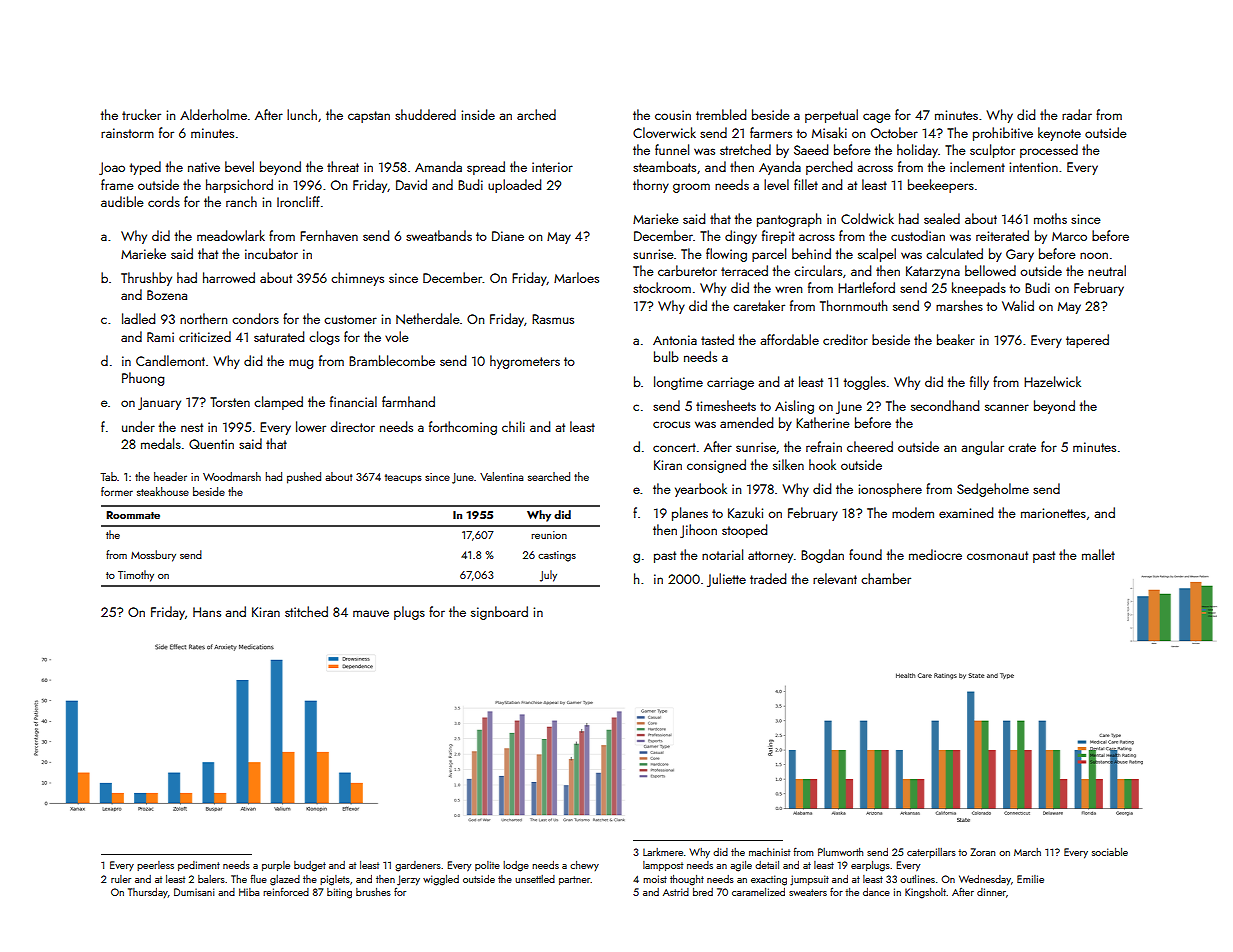 The width and height of the image is (1233, 952). What do you see at coordinates (141, 114) in the image?
I see `trucker` at bounding box center [141, 114].
